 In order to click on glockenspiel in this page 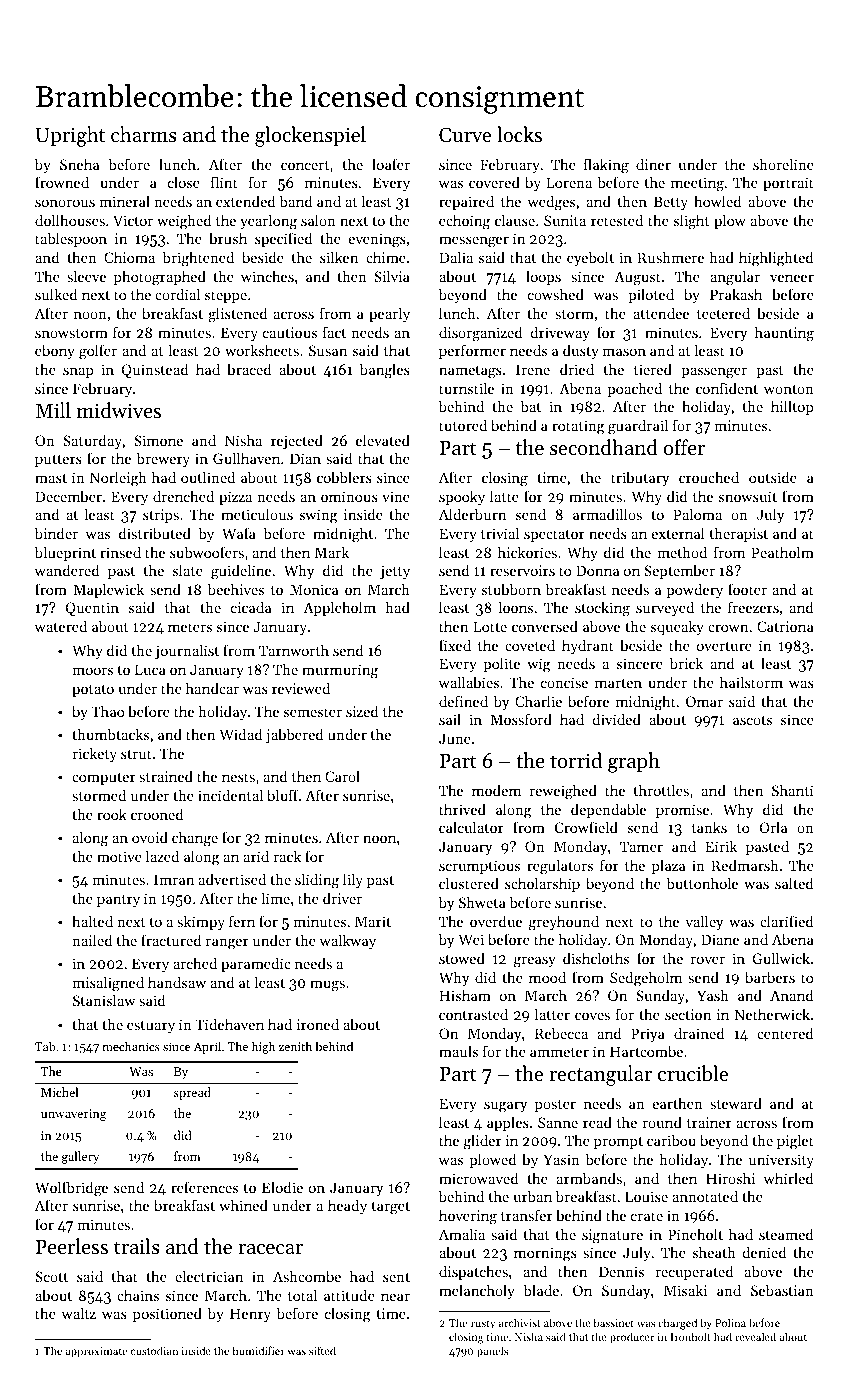, I will do `click(310, 136)`.
